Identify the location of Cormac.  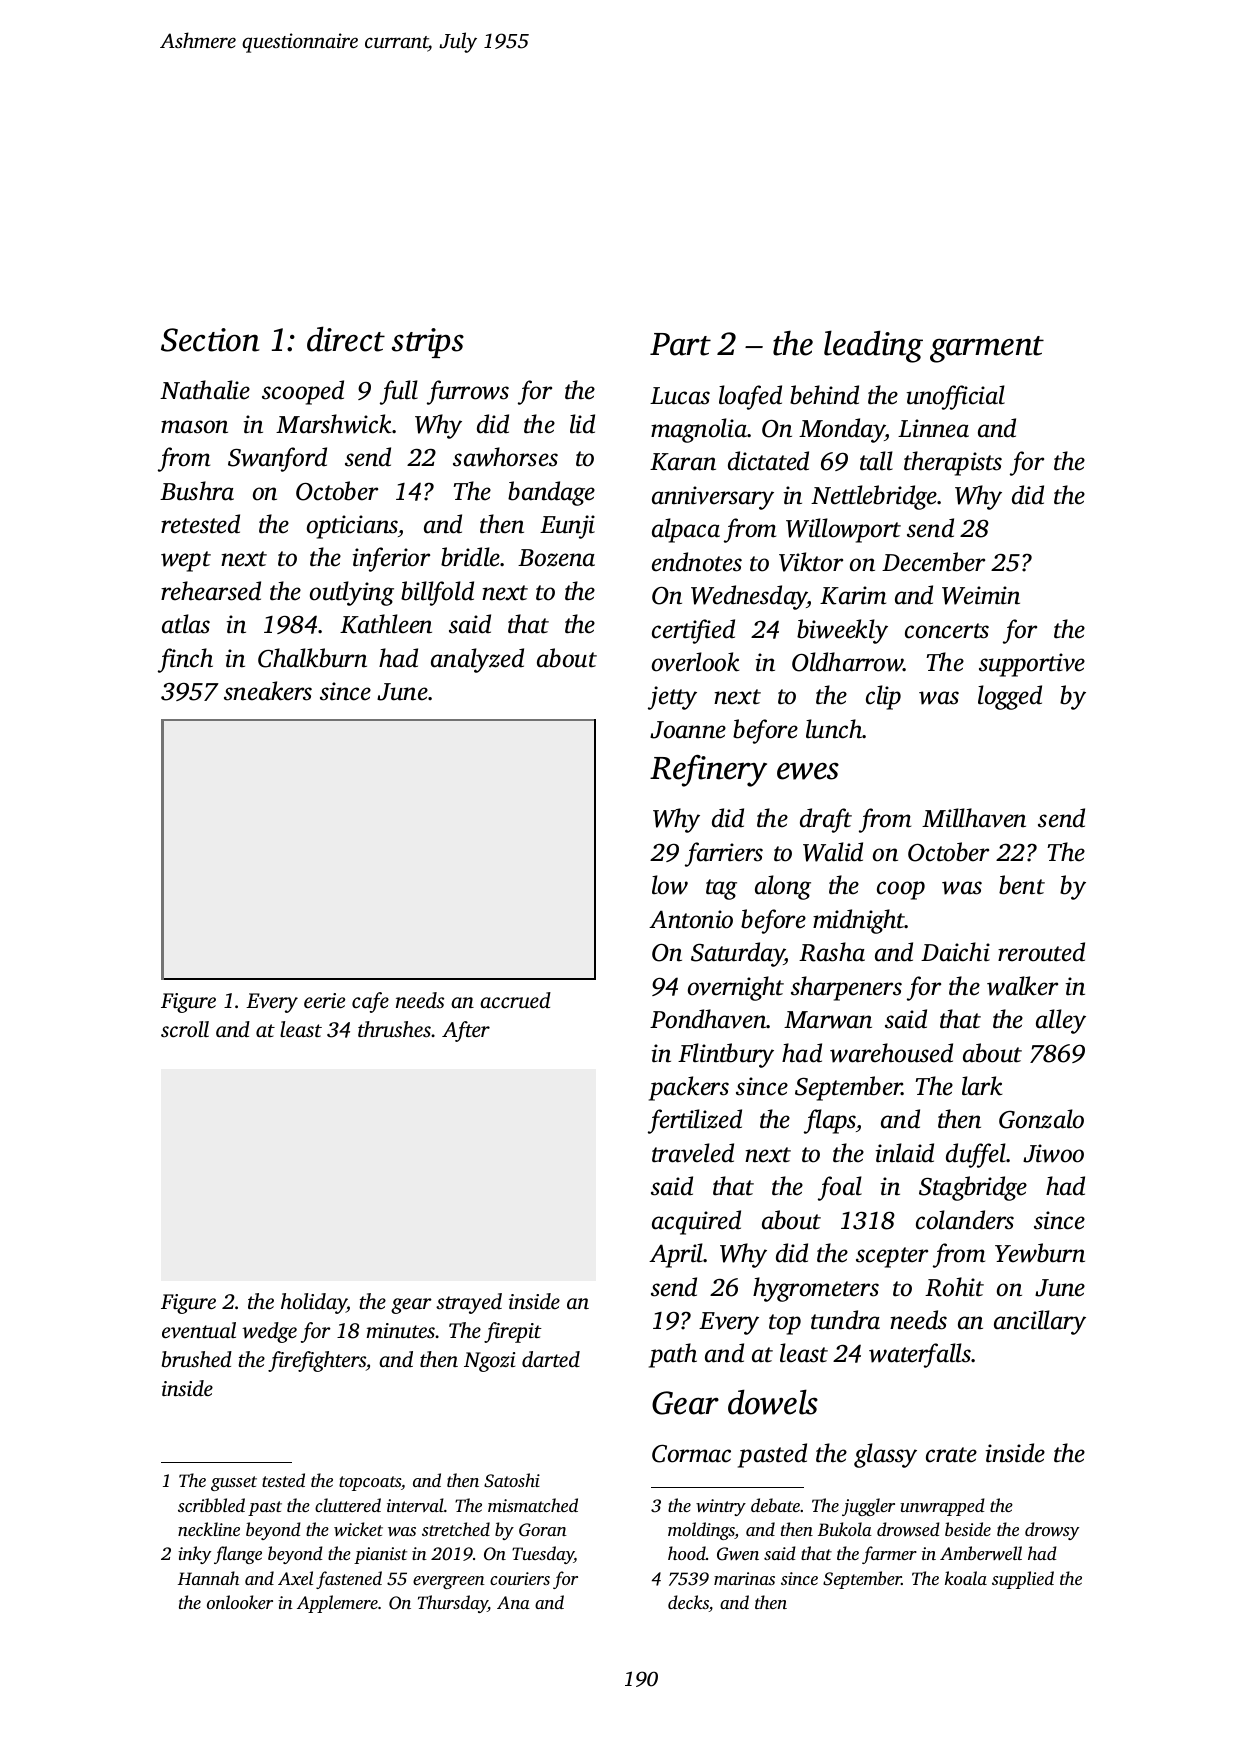
(691, 1454).
